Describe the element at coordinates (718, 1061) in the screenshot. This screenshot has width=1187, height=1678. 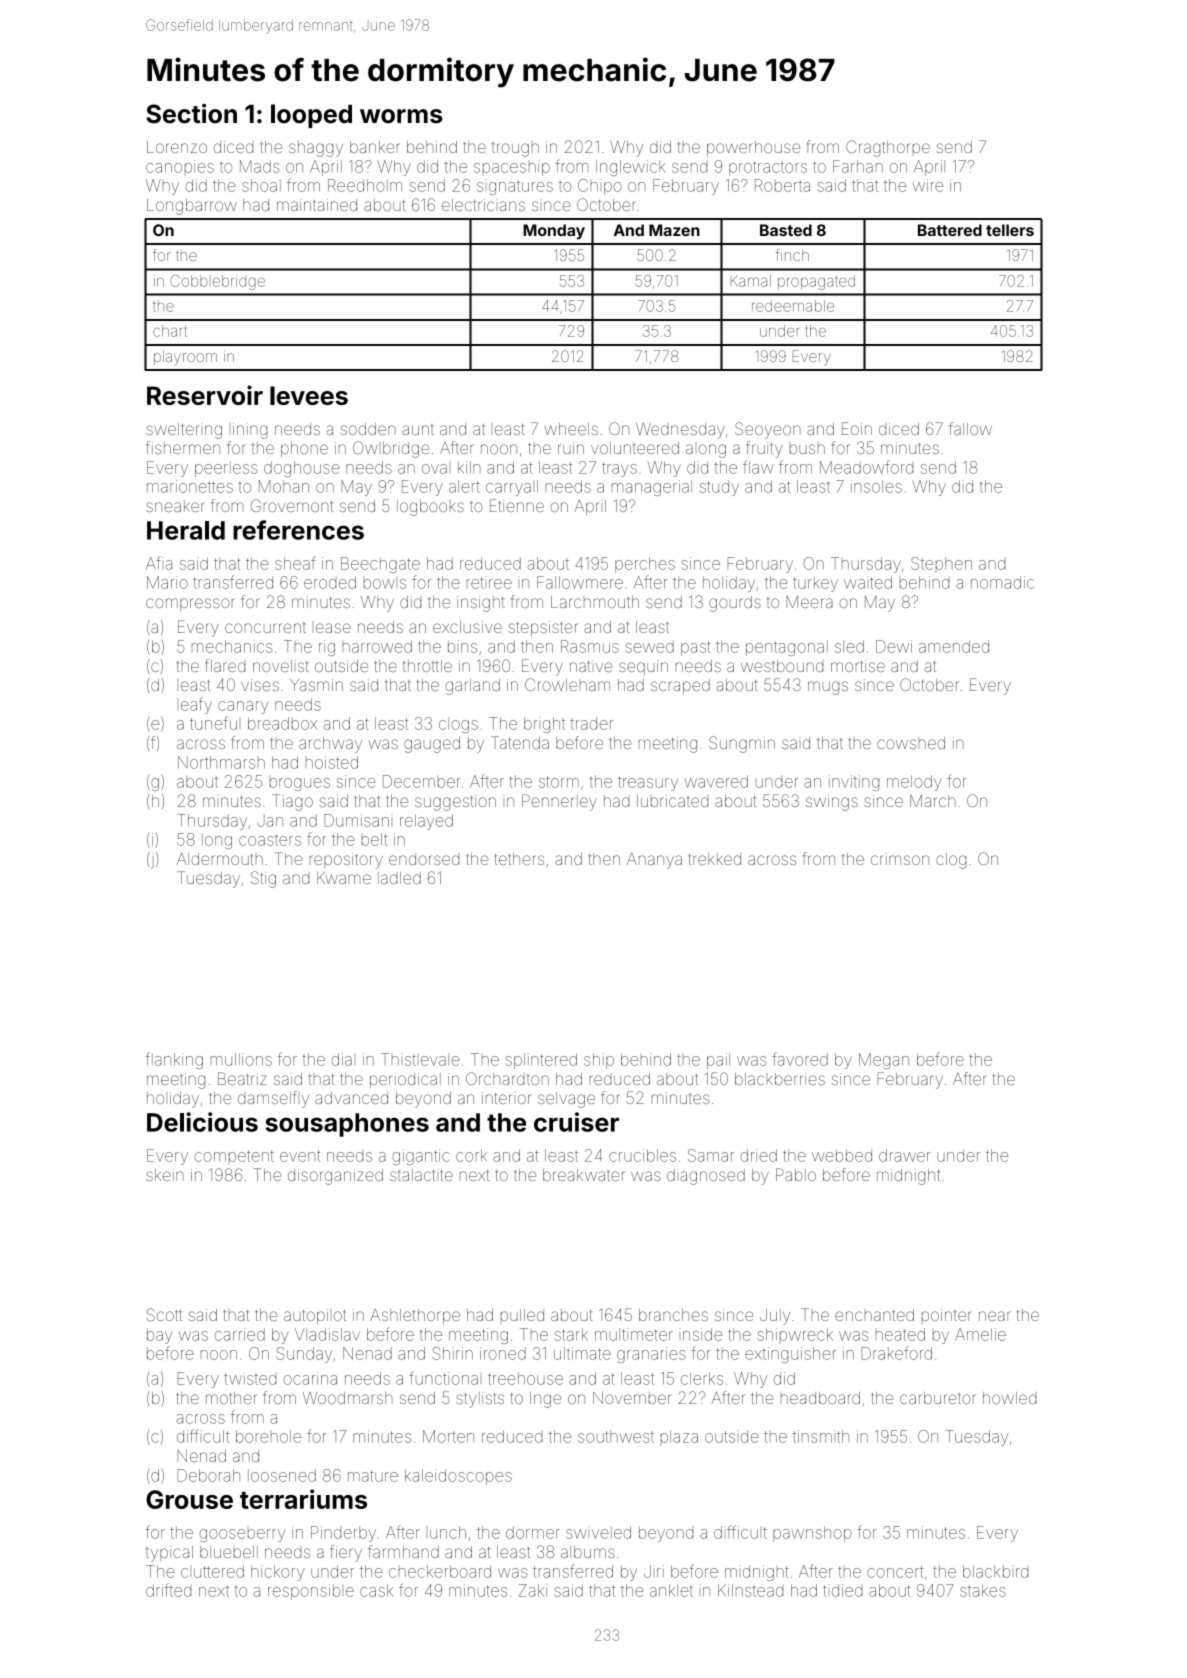
I see `pail` at that location.
